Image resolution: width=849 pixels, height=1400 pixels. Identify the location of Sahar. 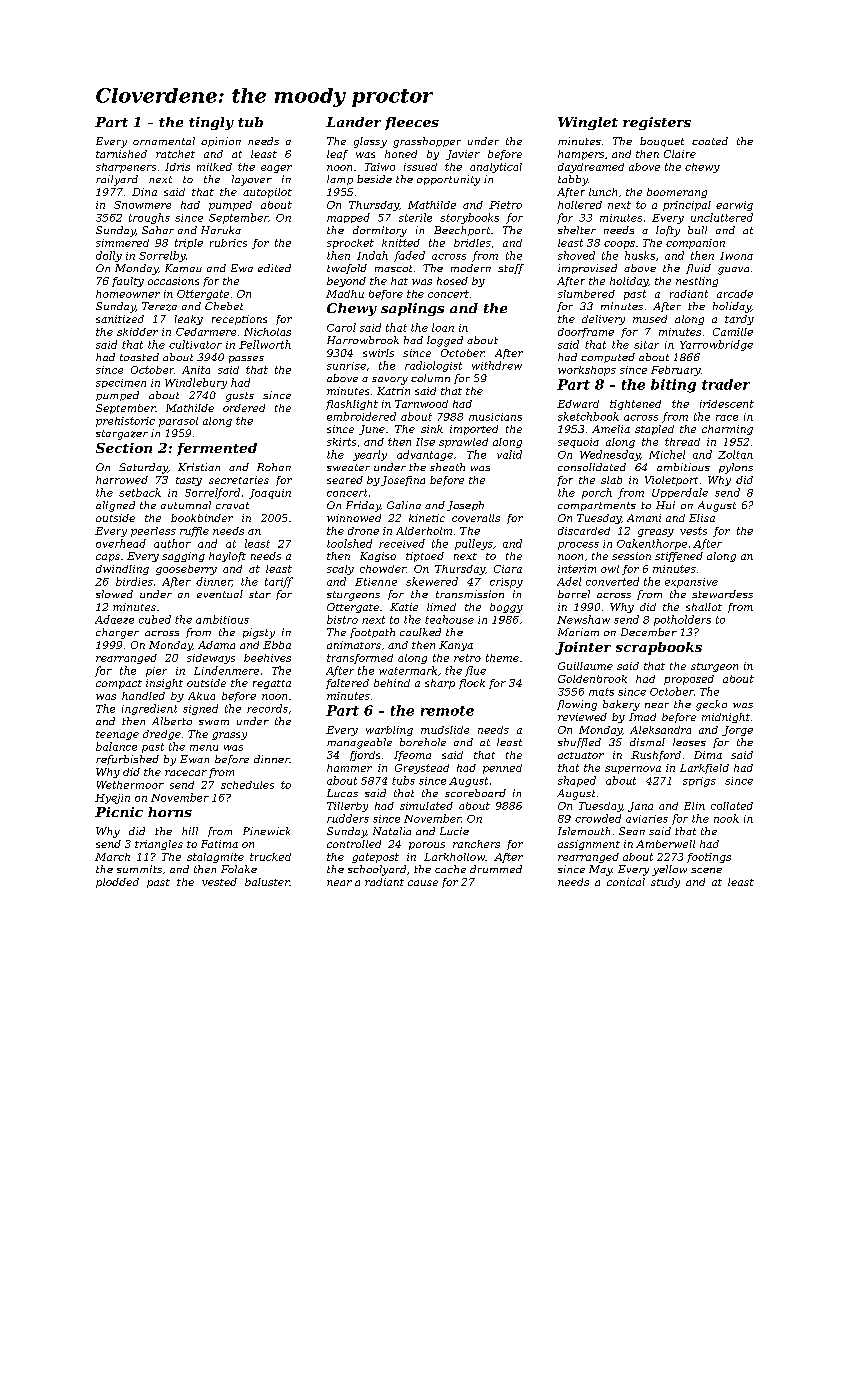
(158, 230).
